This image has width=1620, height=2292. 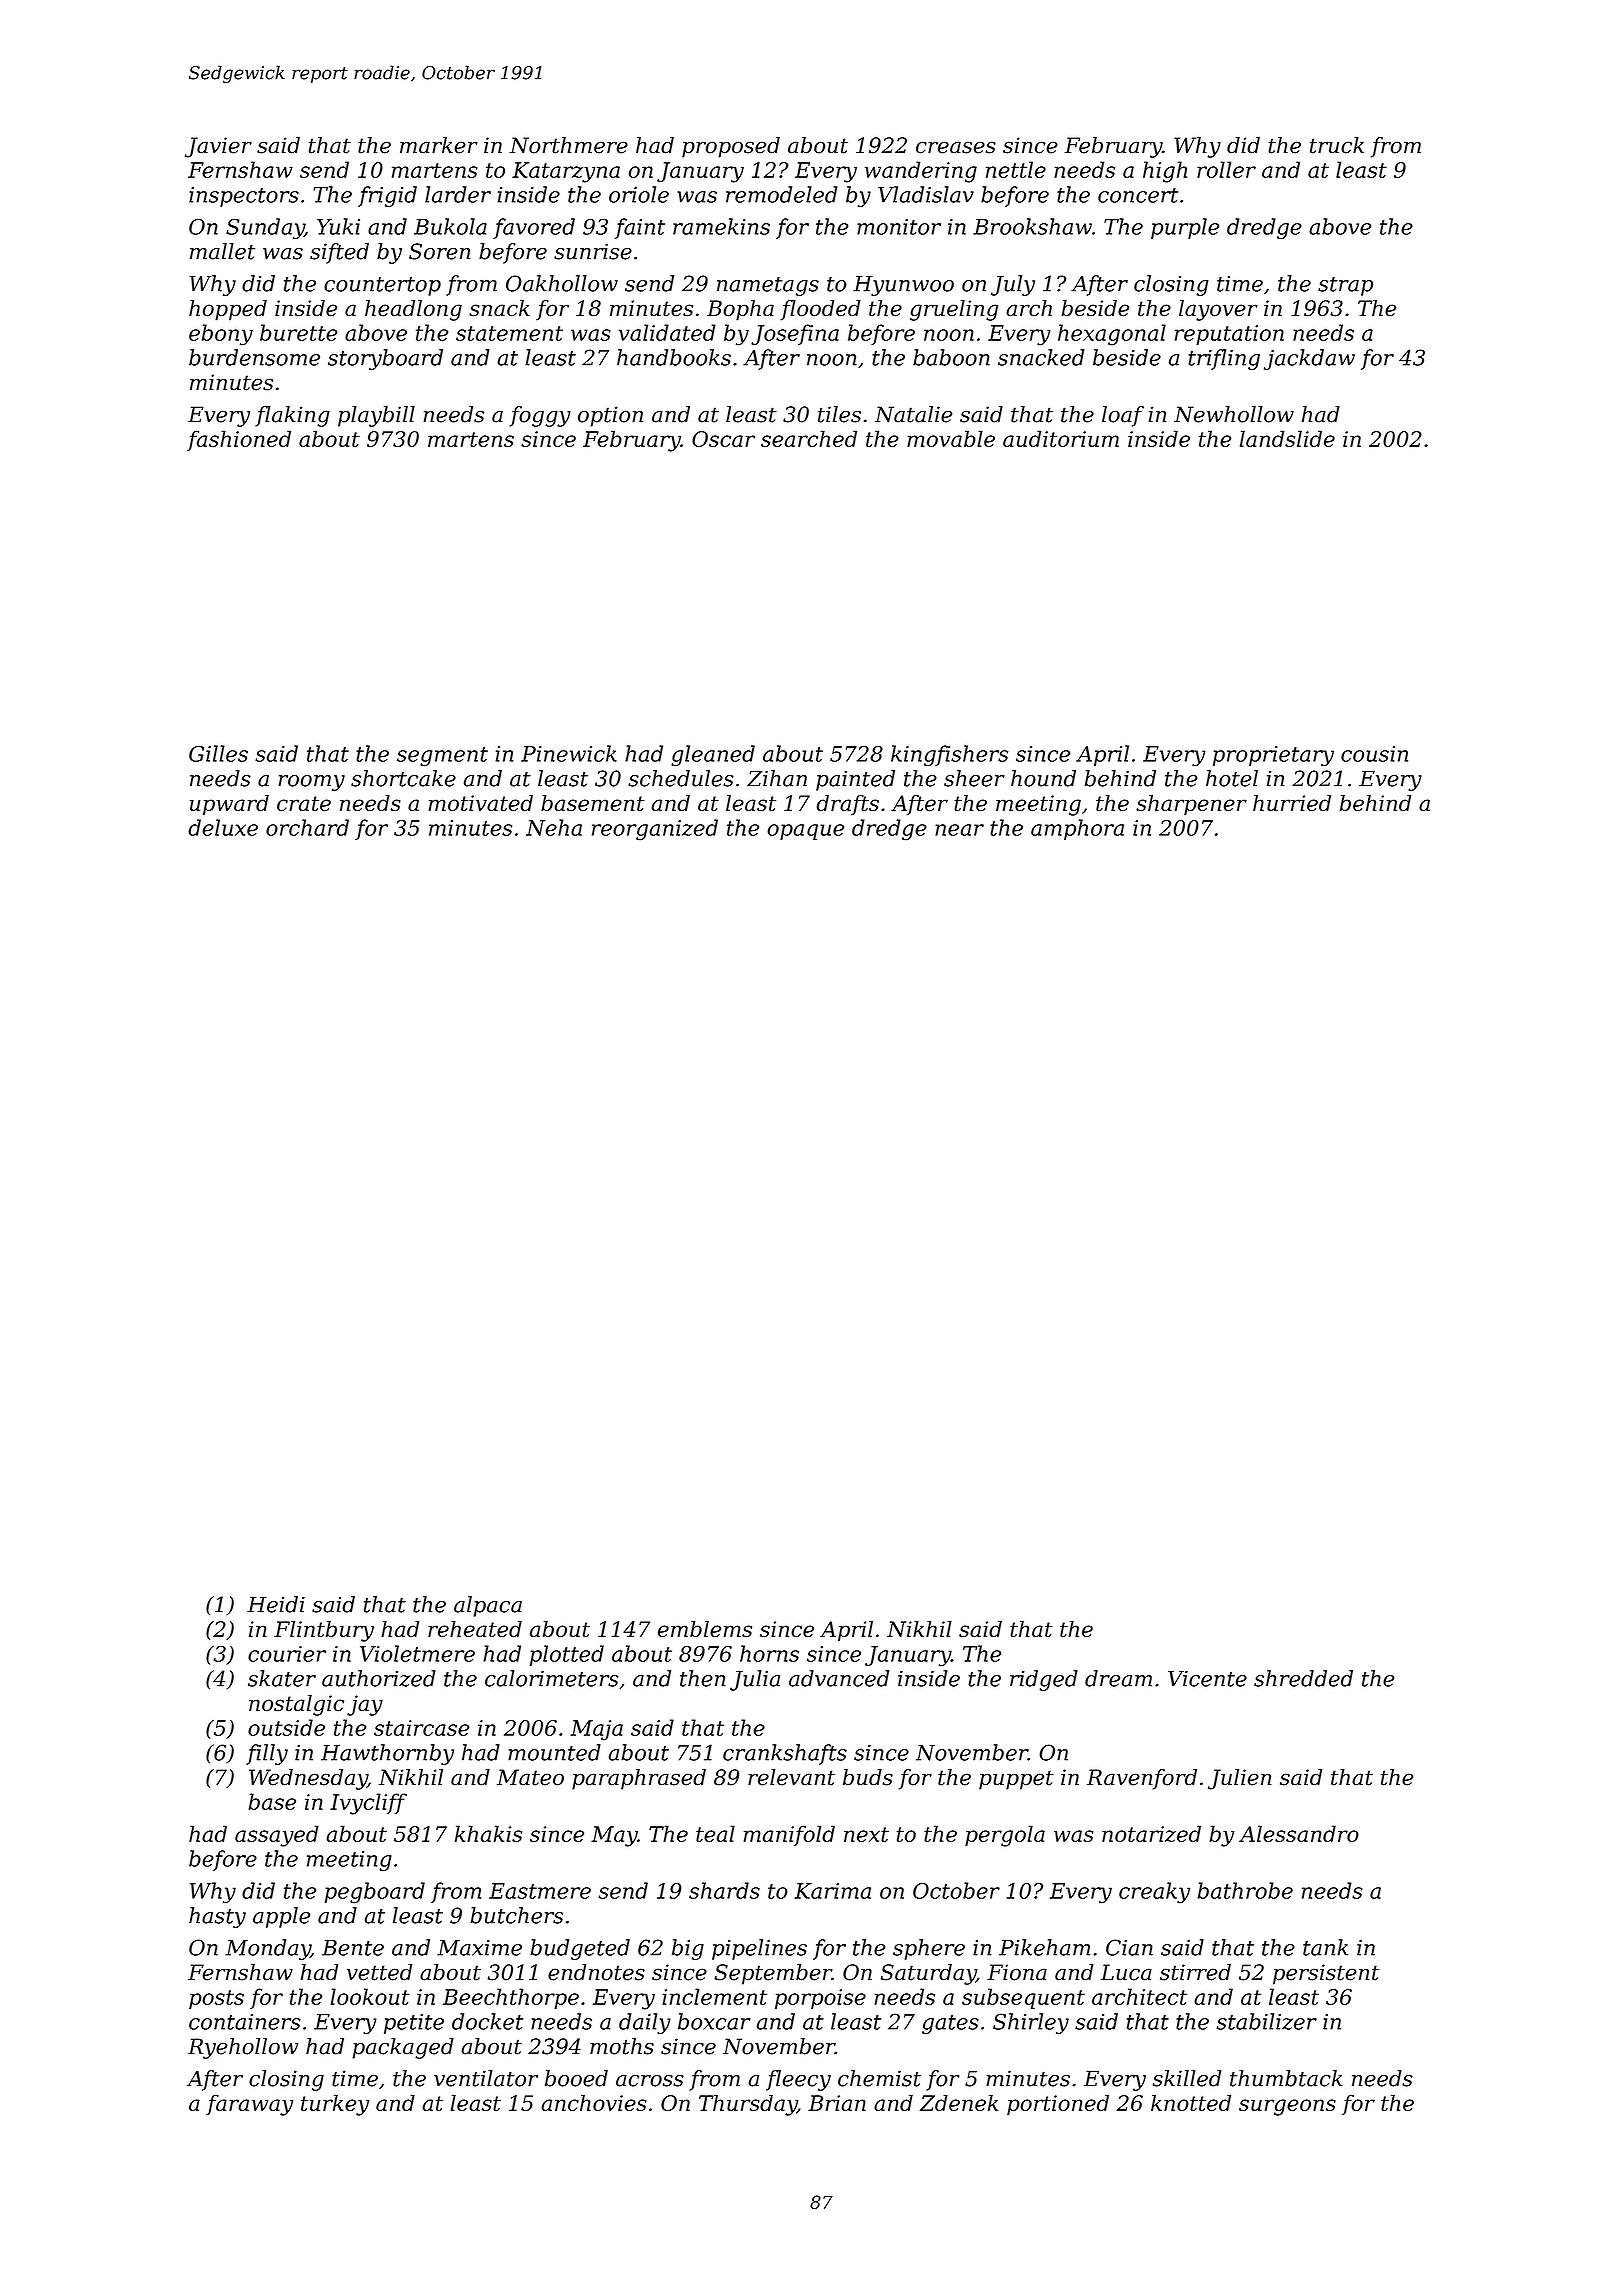 What do you see at coordinates (1023, 1998) in the image?
I see `subsequent` at bounding box center [1023, 1998].
